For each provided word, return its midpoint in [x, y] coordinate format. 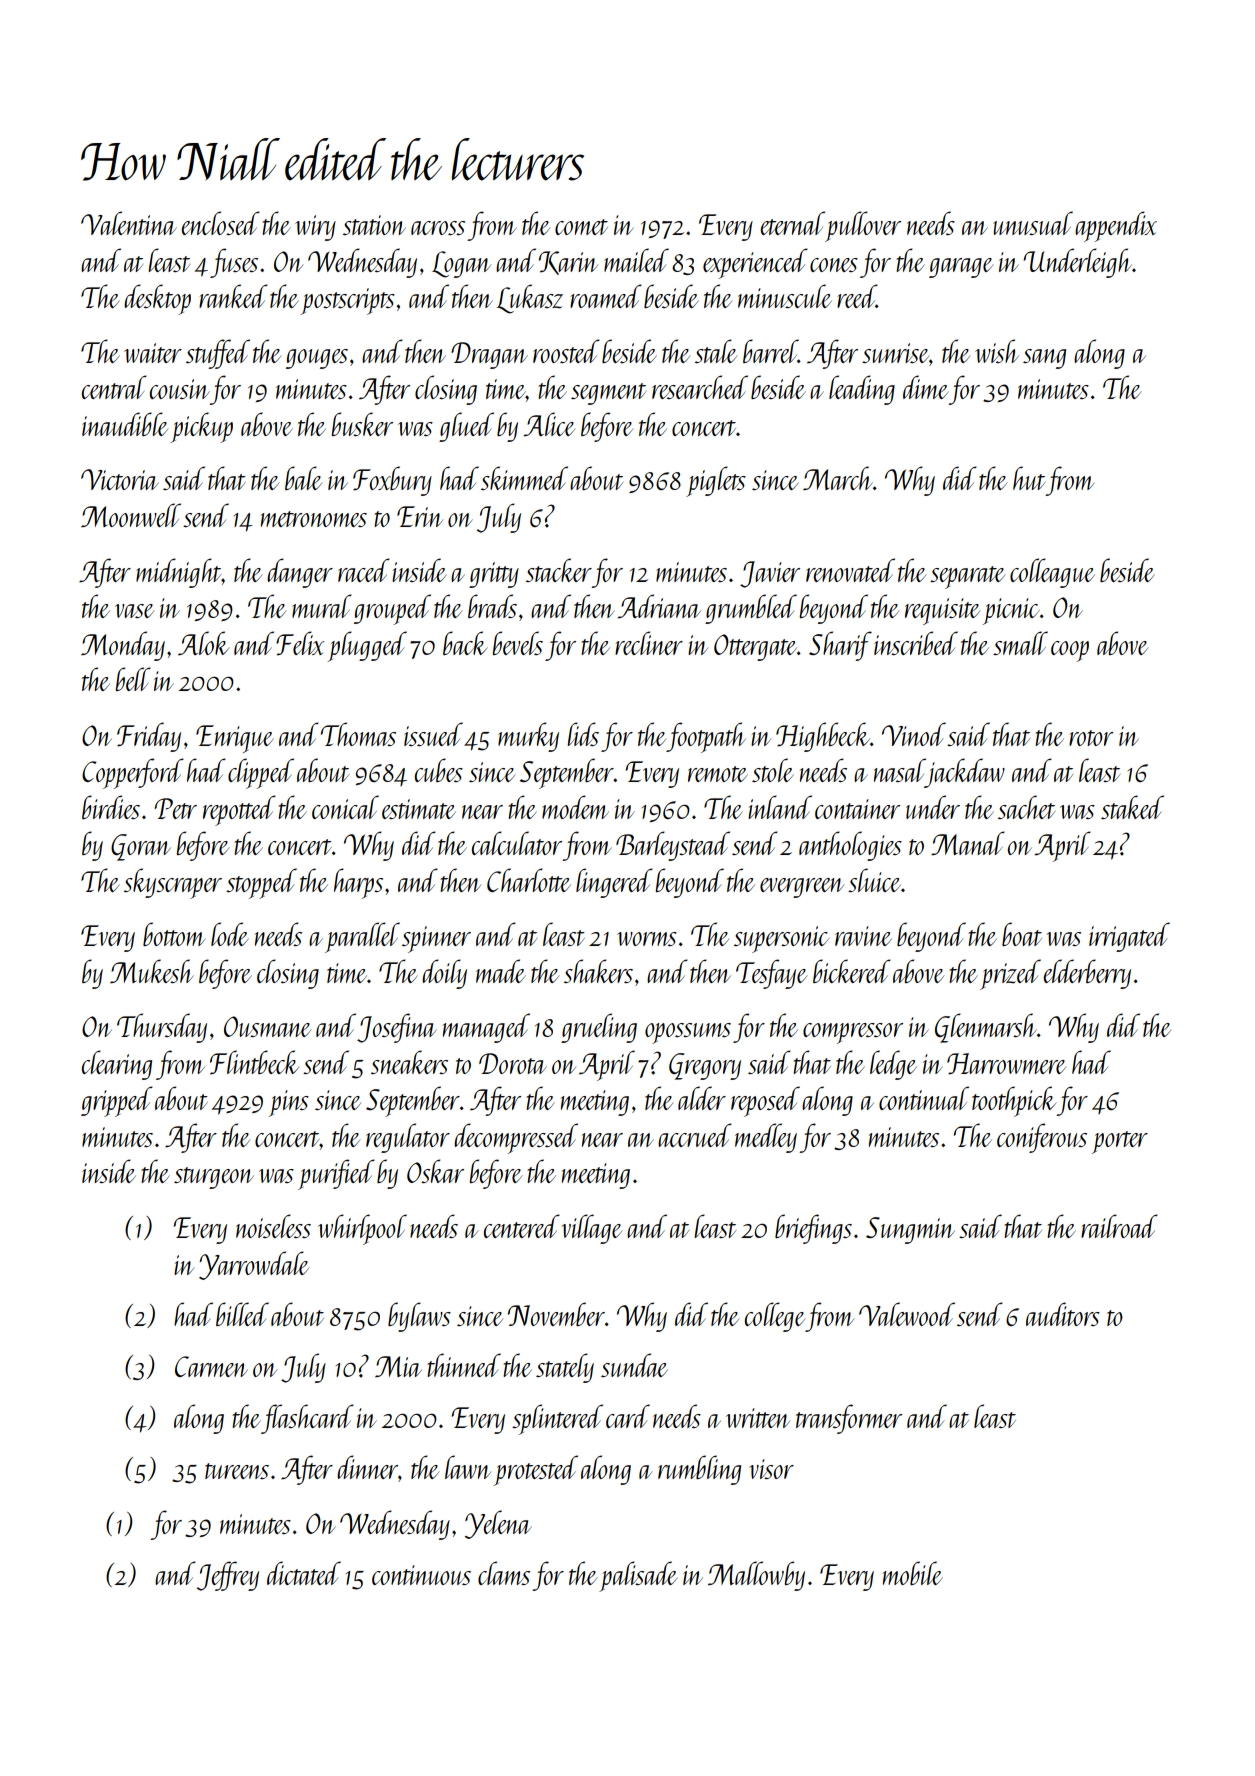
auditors [1063, 1314]
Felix [300, 643]
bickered [852, 971]
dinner [367, 1467]
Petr [175, 808]
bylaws [419, 1317]
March [838, 478]
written [758, 1418]
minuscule [785, 296]
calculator [517, 843]
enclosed [220, 223]
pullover [863, 226]
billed [242, 1314]
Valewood [907, 1314]
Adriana [659, 606]
